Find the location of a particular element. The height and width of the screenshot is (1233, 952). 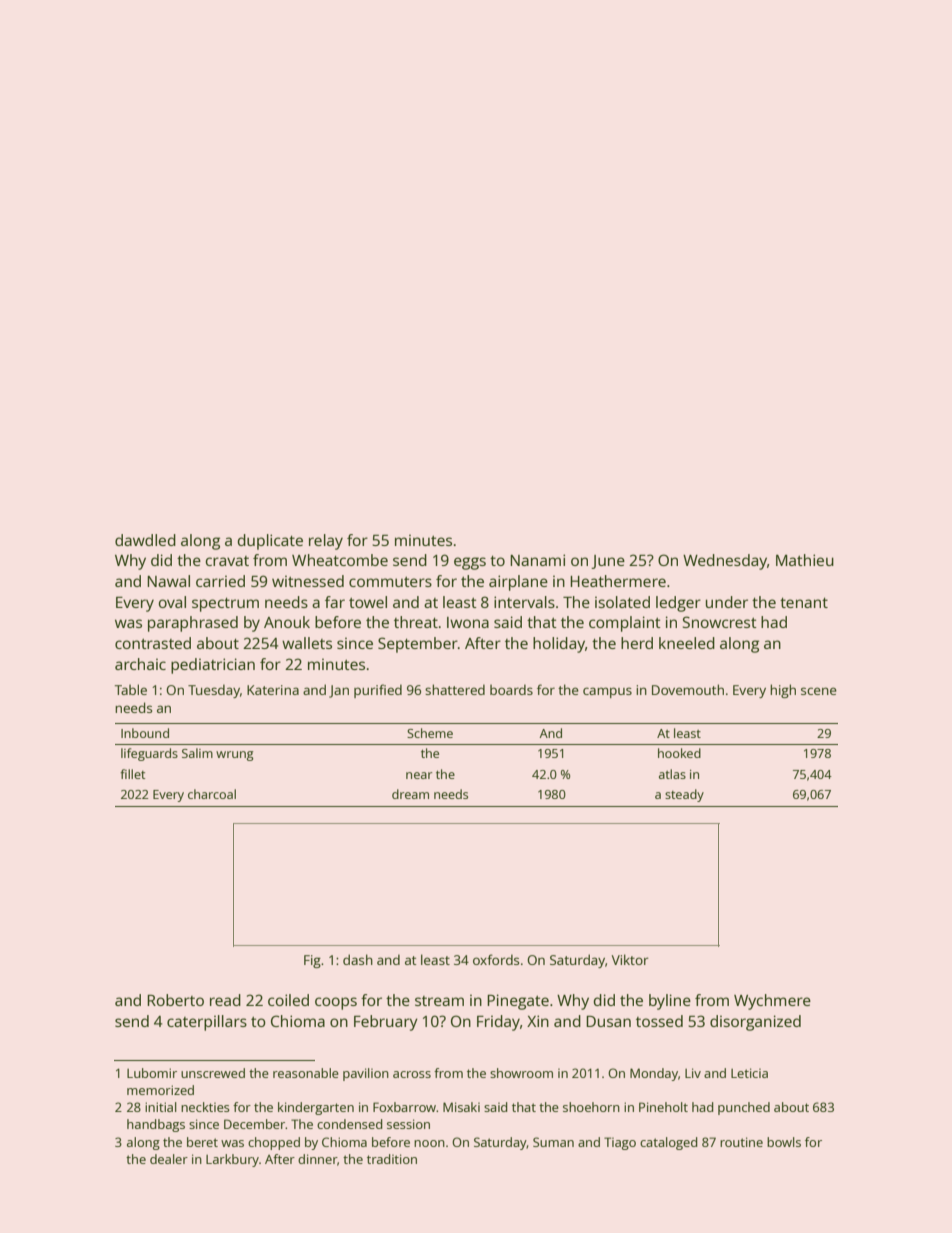

dash is located at coordinates (358, 959).
